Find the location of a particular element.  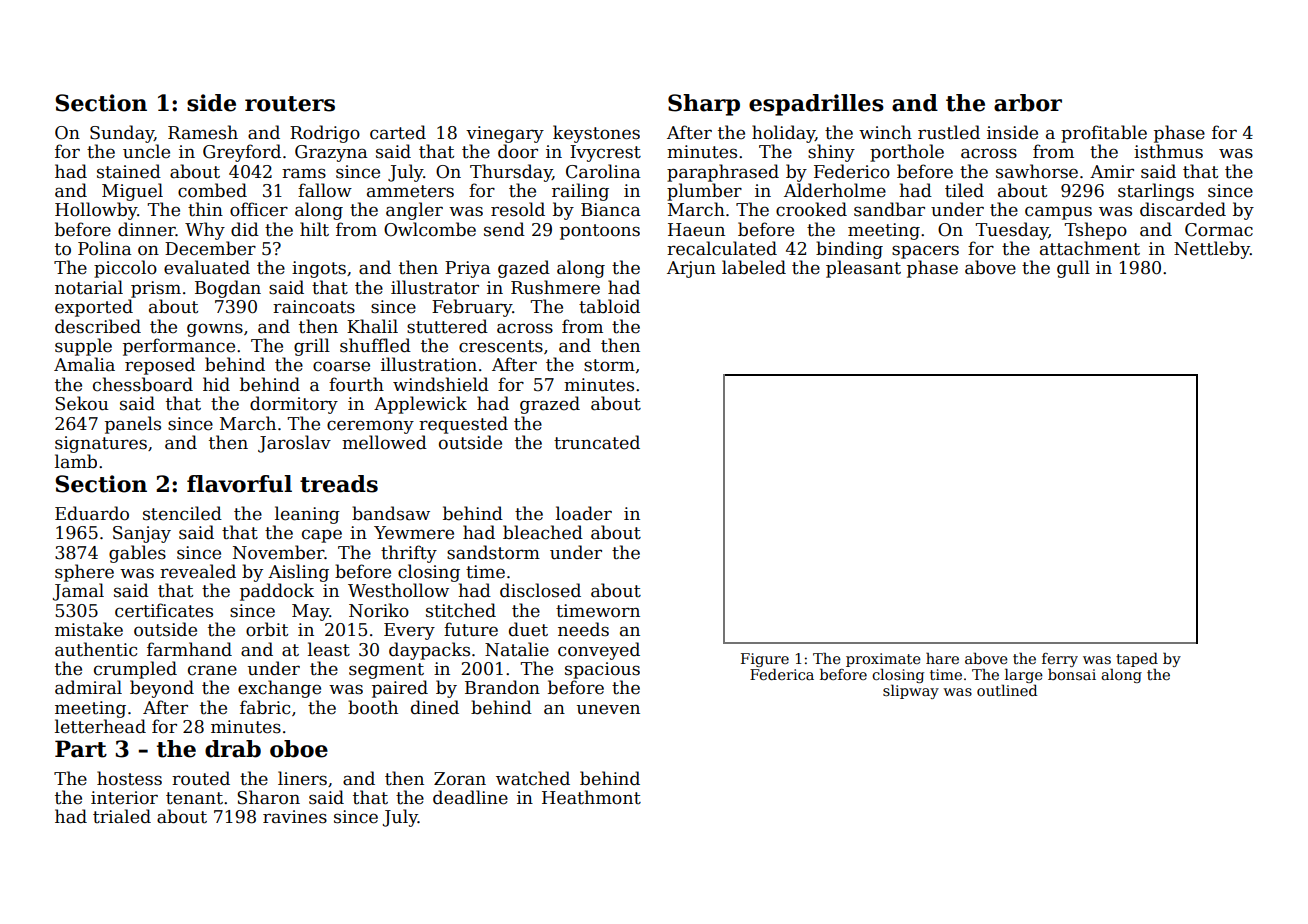

outlined is located at coordinates (1007, 690).
